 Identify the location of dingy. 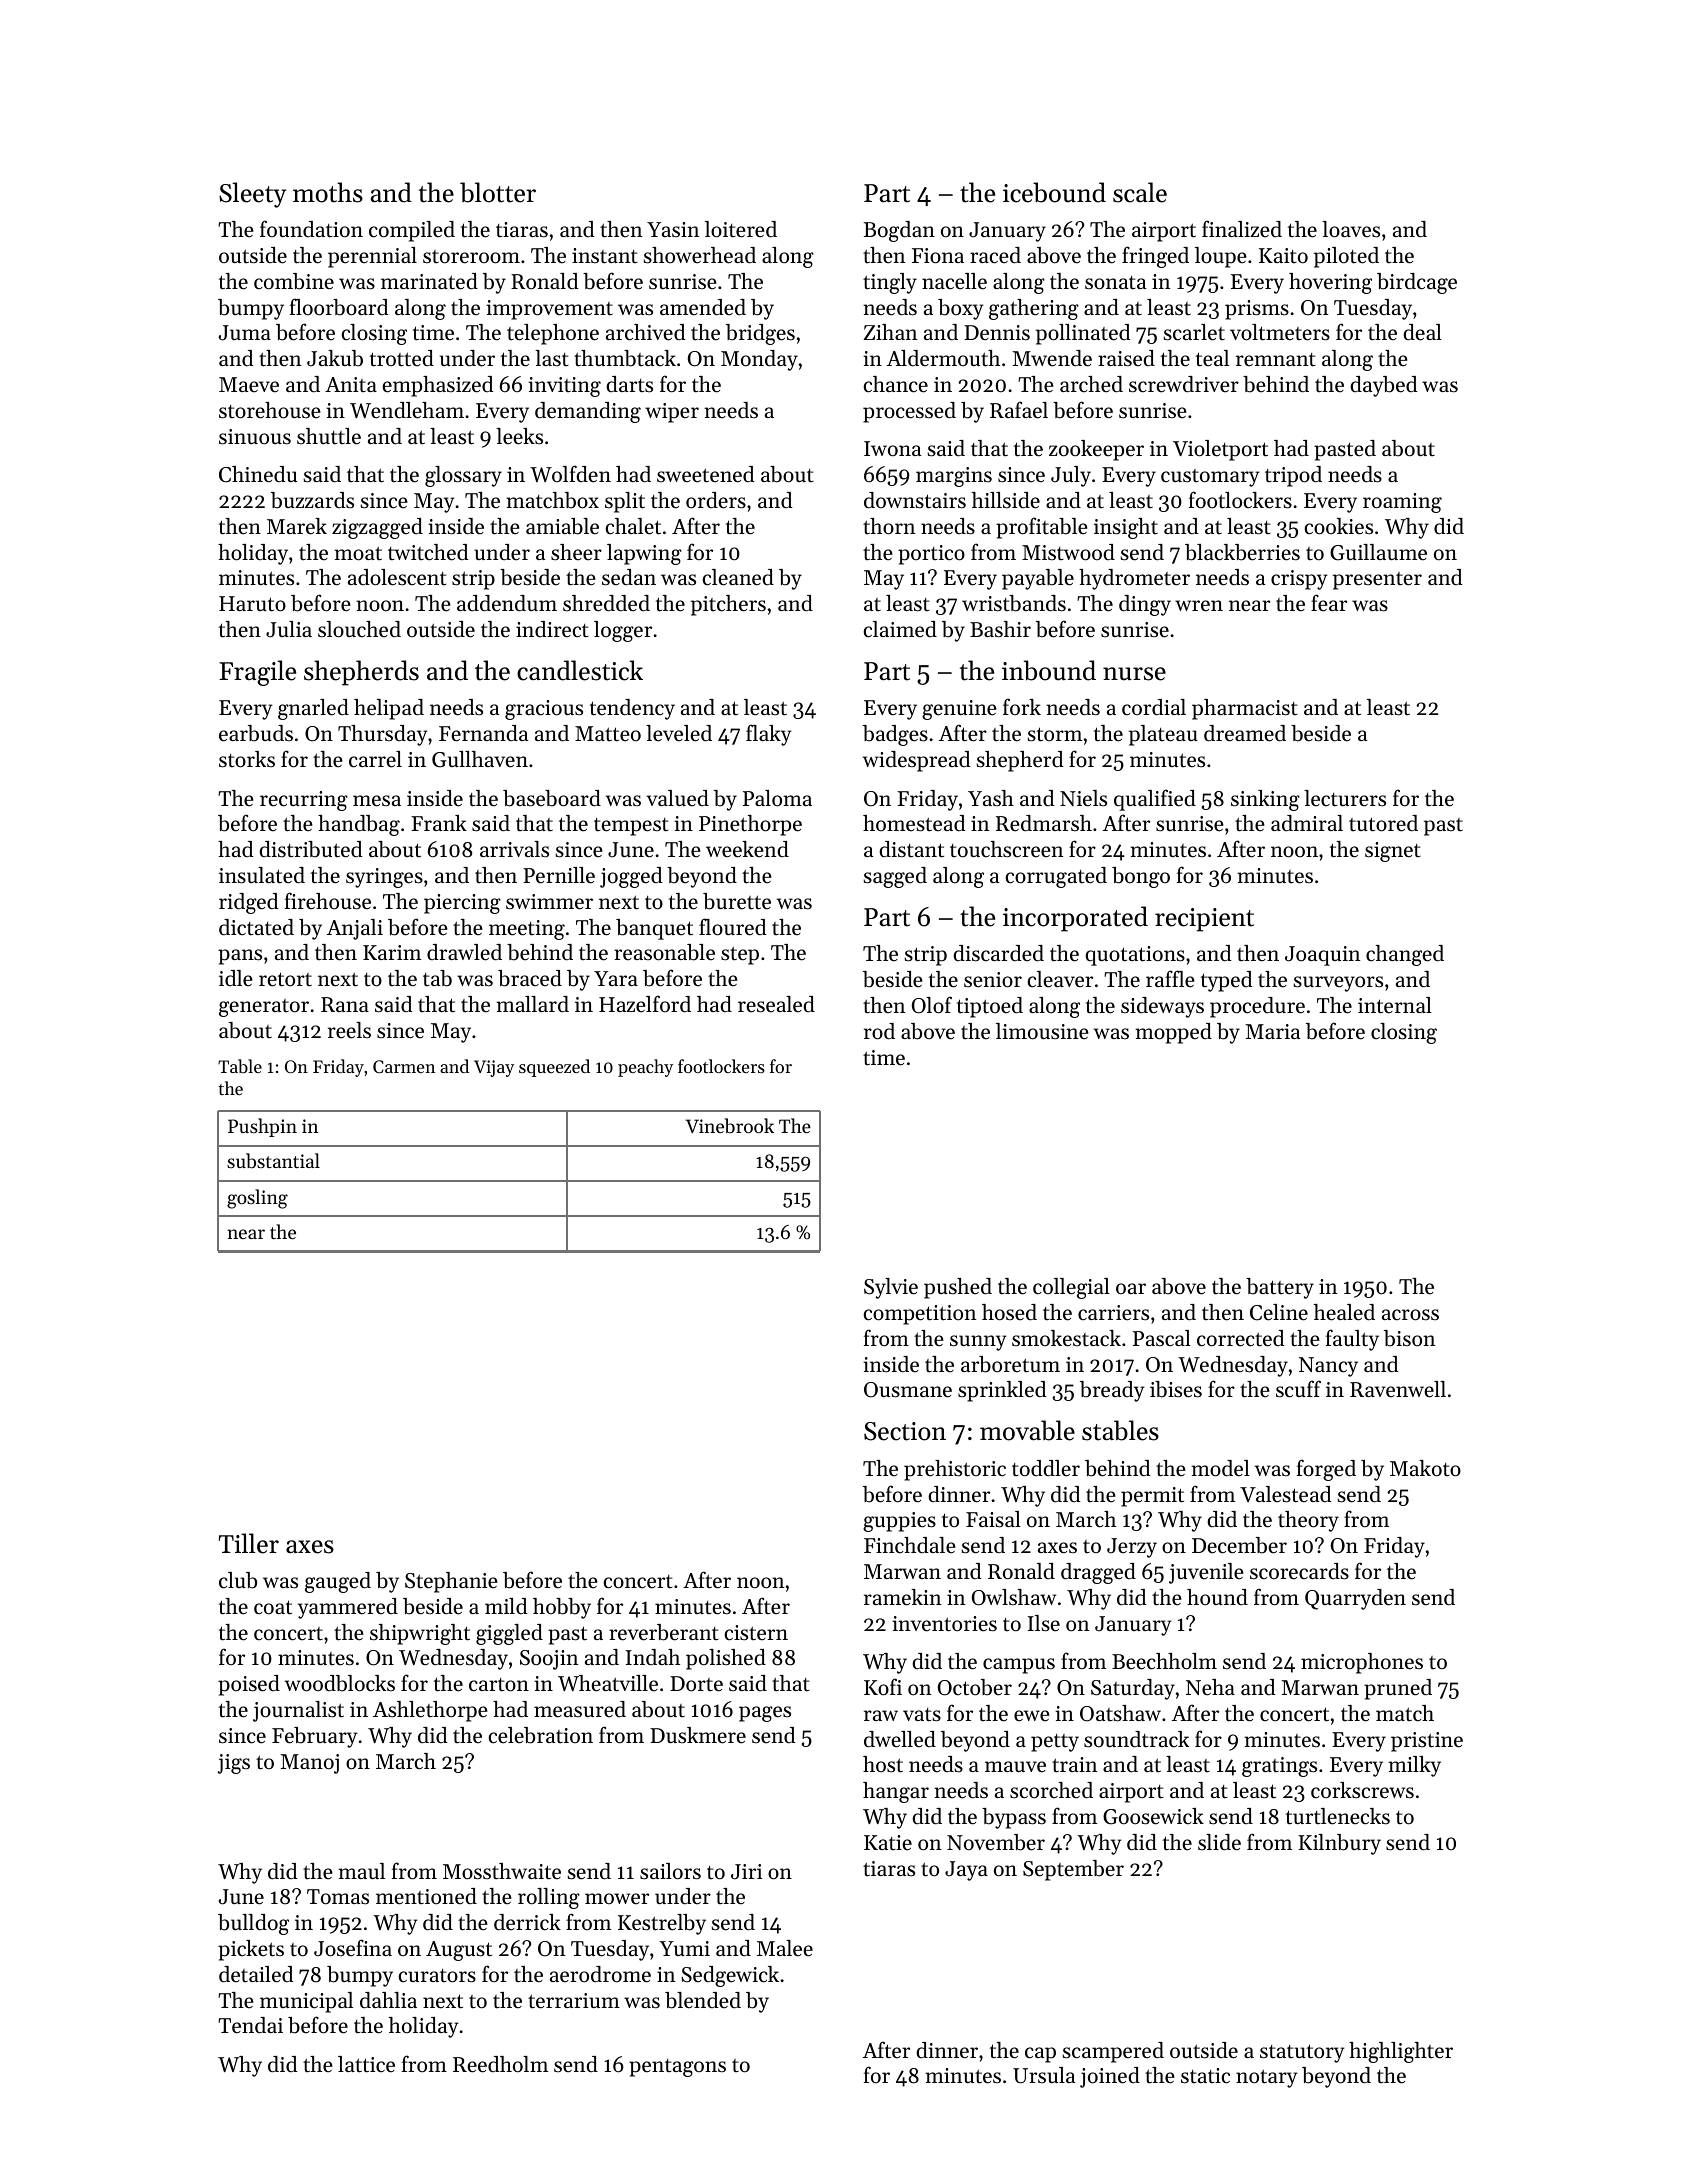
(1145, 605).
